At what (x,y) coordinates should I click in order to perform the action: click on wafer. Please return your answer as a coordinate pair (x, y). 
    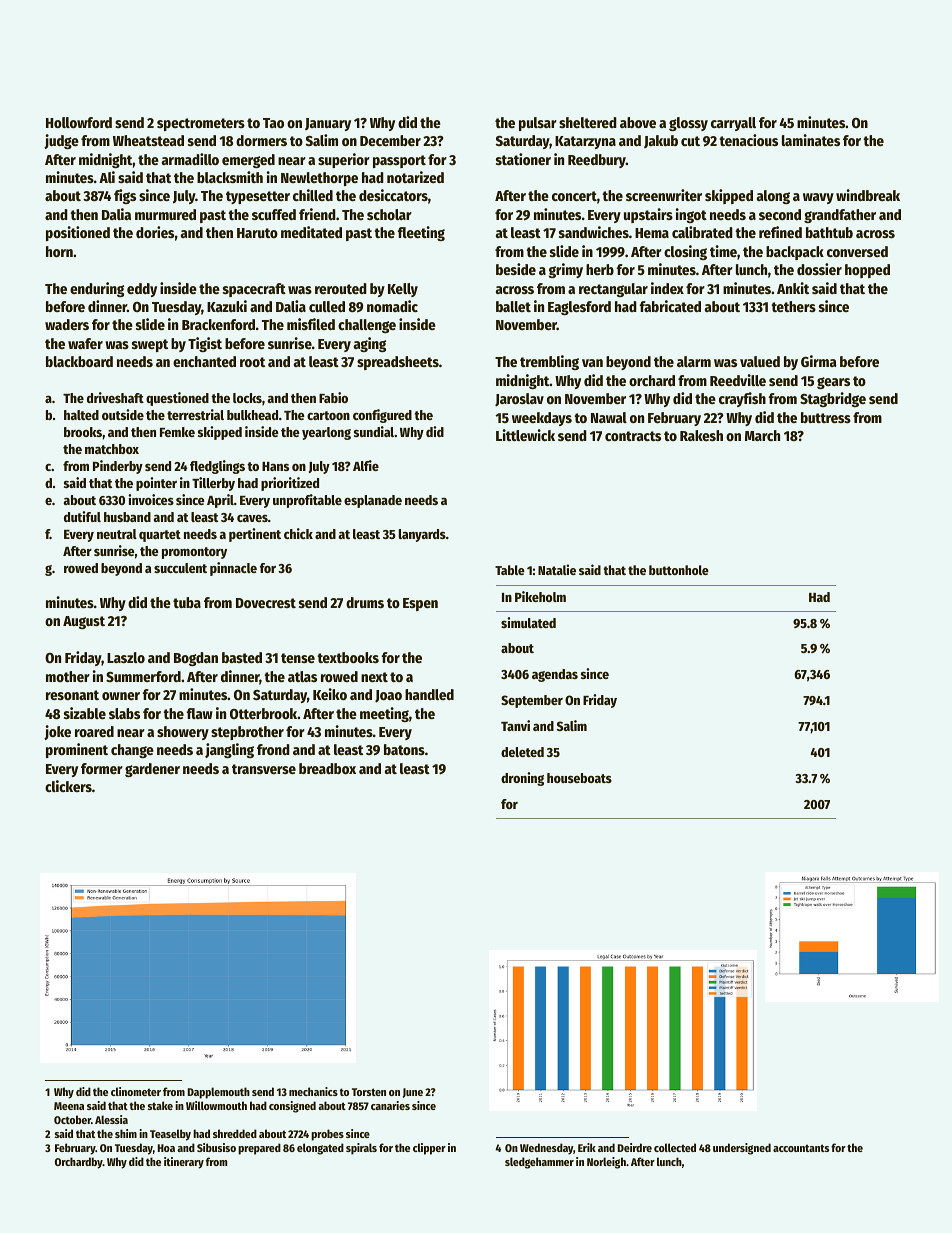
    Looking at the image, I should click on (85, 343).
